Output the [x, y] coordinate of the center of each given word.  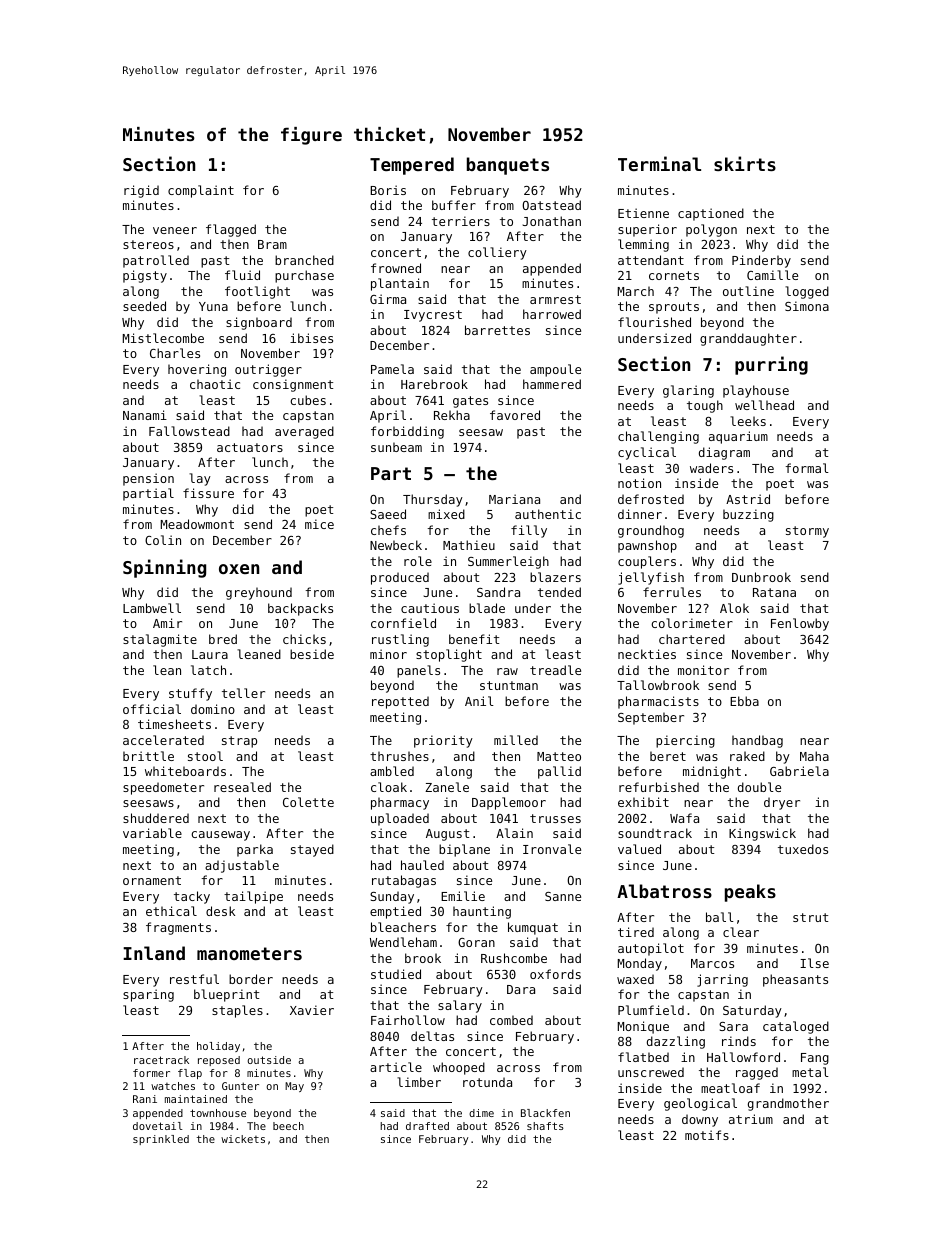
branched [304, 260]
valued [639, 849]
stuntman [509, 685]
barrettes [497, 330]
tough [705, 406]
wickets [243, 1139]
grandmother [788, 1104]
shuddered [156, 818]
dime [481, 1113]
